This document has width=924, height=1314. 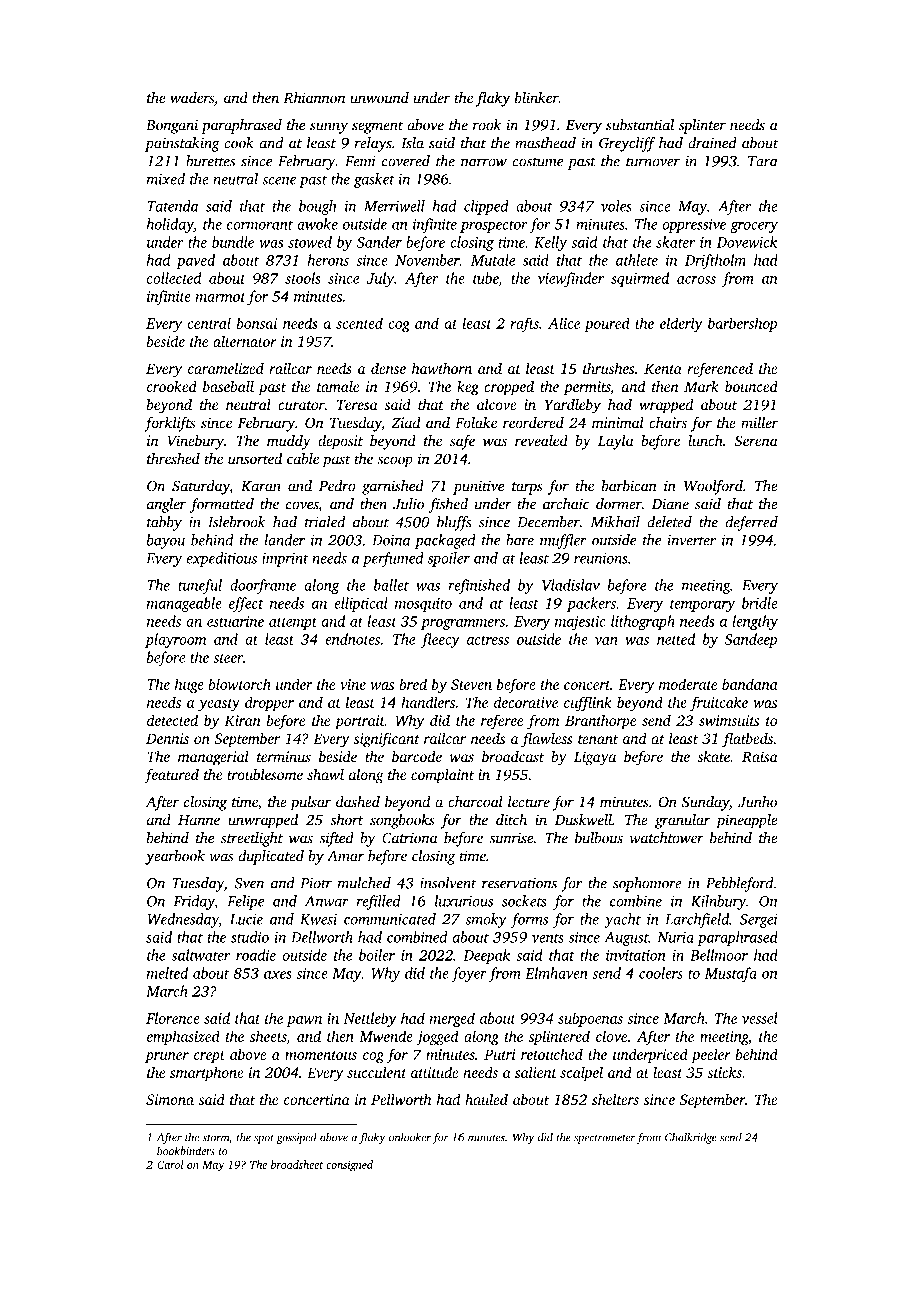 What do you see at coordinates (201, 955) in the document?
I see `saltwater` at bounding box center [201, 955].
